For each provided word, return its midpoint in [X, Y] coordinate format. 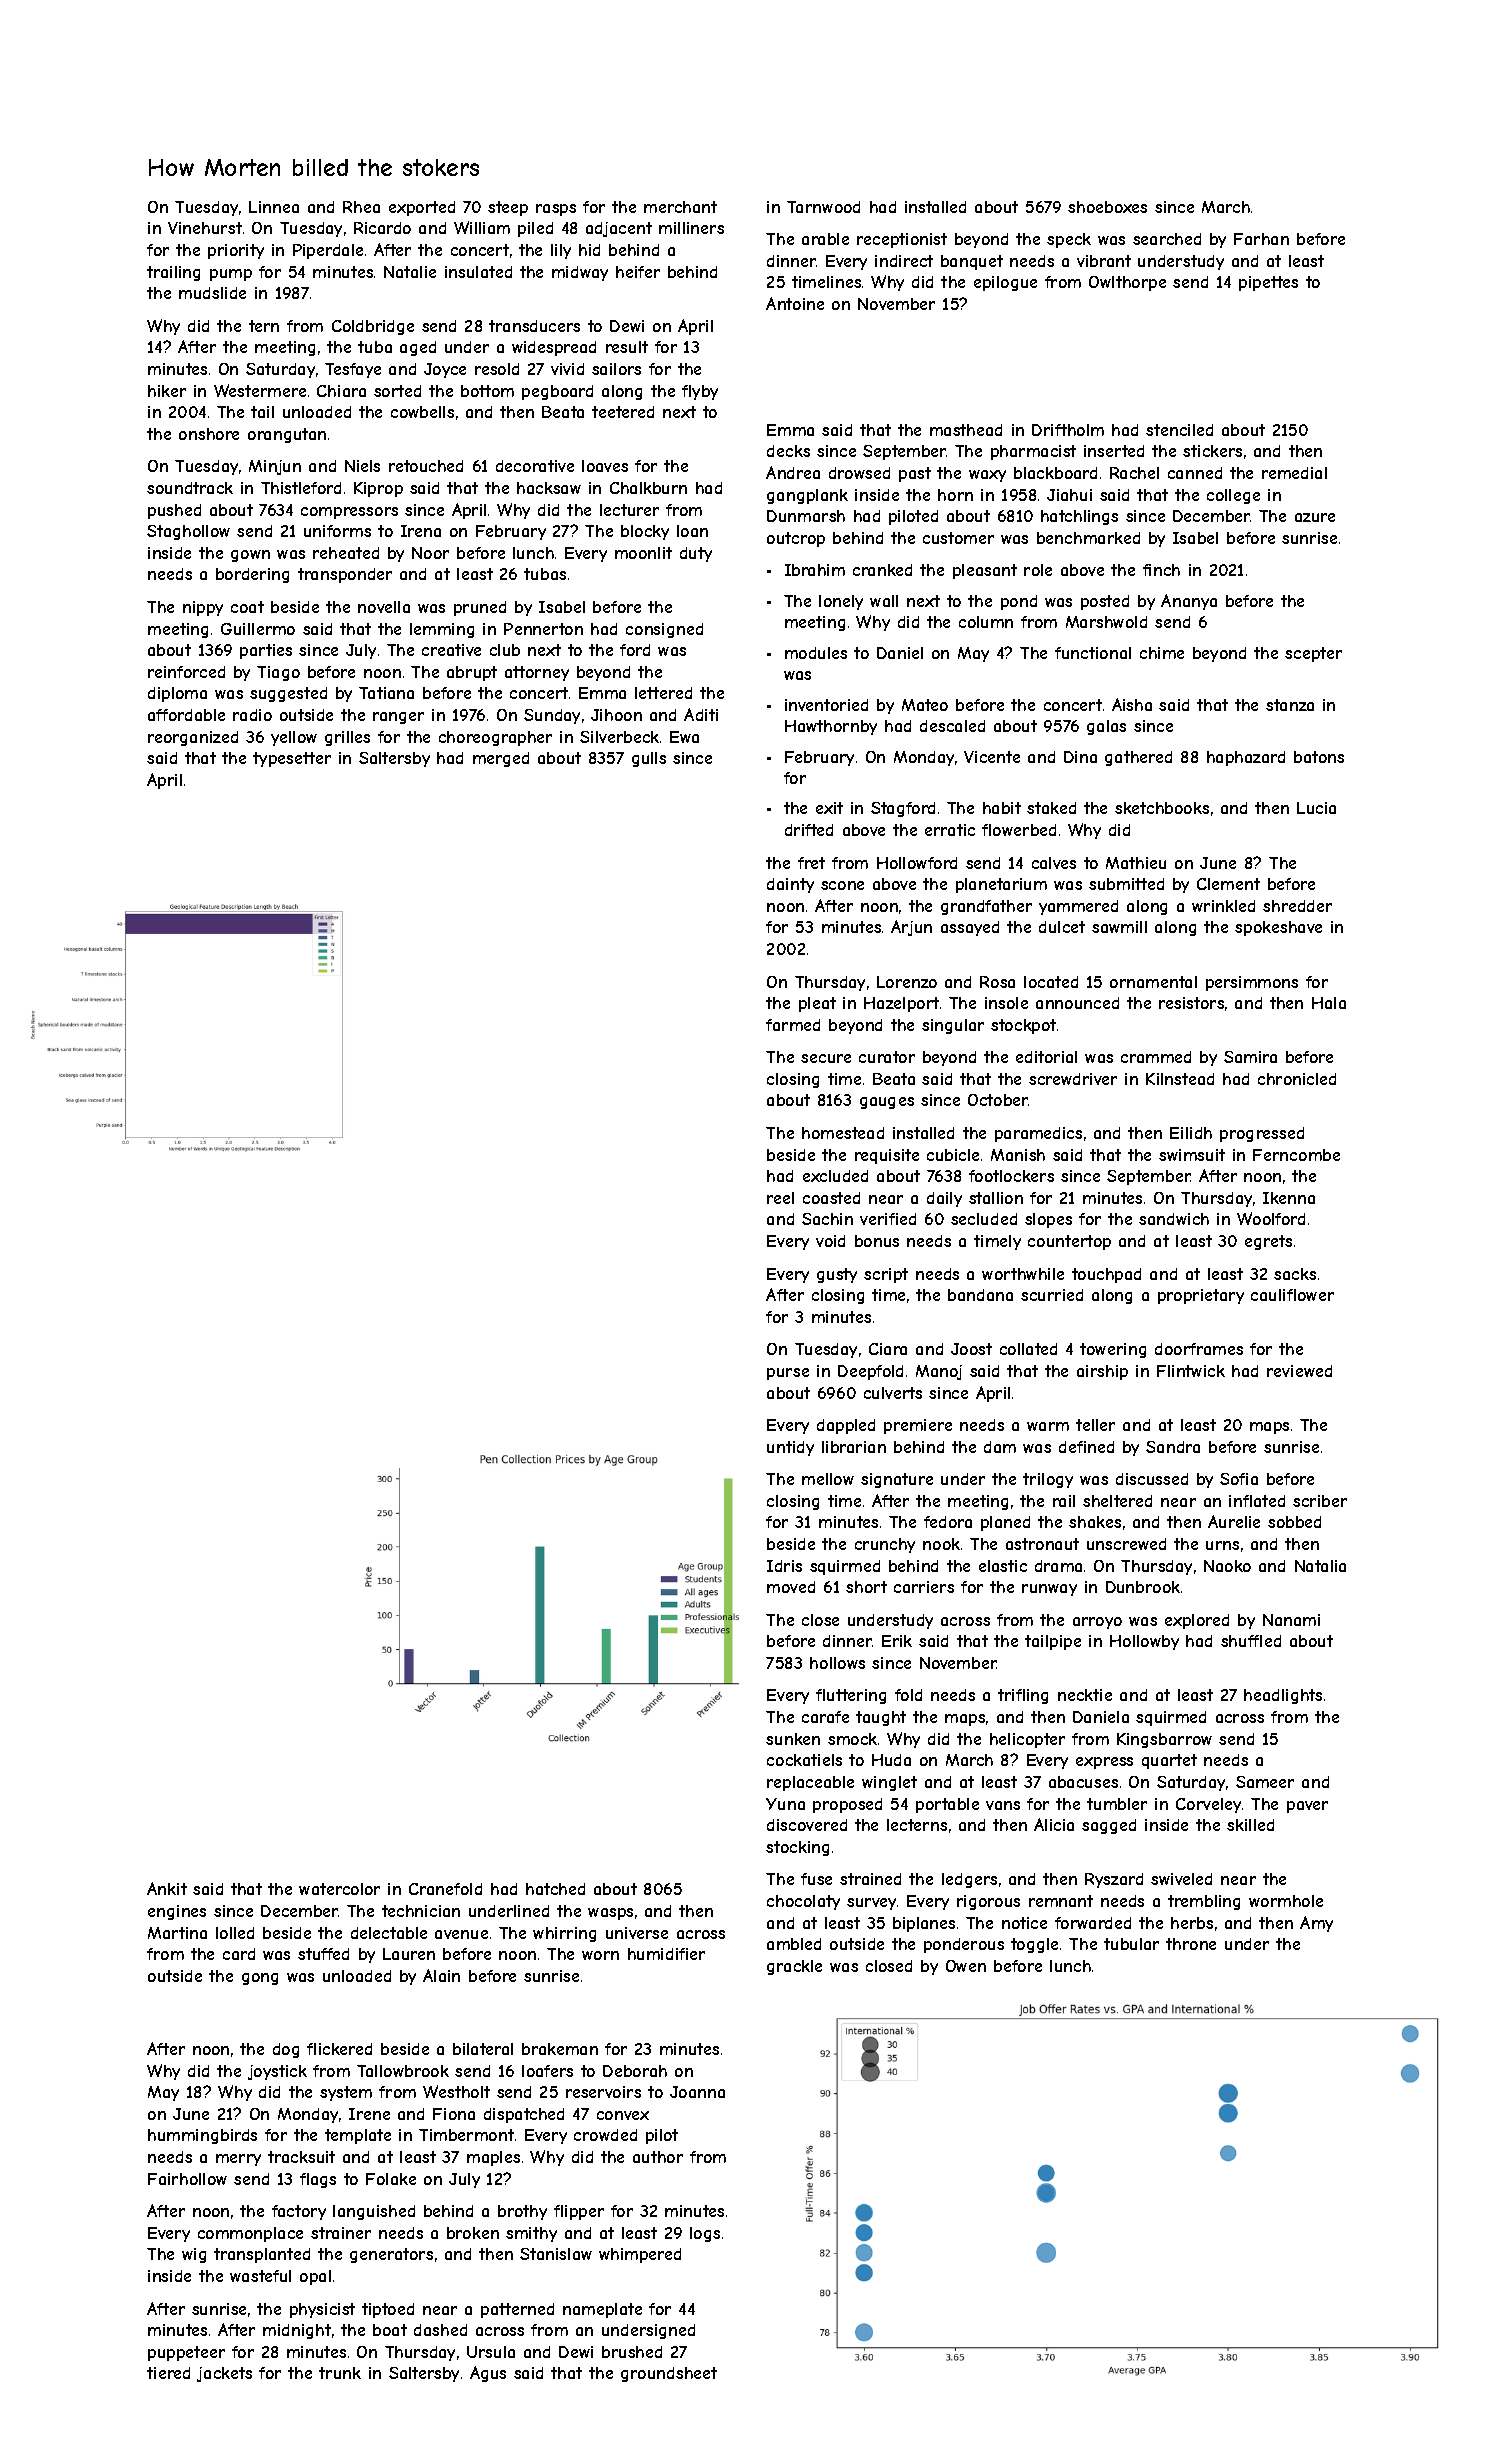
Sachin [827, 1219]
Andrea [793, 472]
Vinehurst [205, 228]
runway [1049, 1590]
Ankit [167, 1888]
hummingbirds [202, 2136]
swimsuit [1192, 1155]
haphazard [1246, 758]
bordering [252, 575]
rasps [556, 210]
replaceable [810, 1783]
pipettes [1268, 283]
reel [780, 1198]
